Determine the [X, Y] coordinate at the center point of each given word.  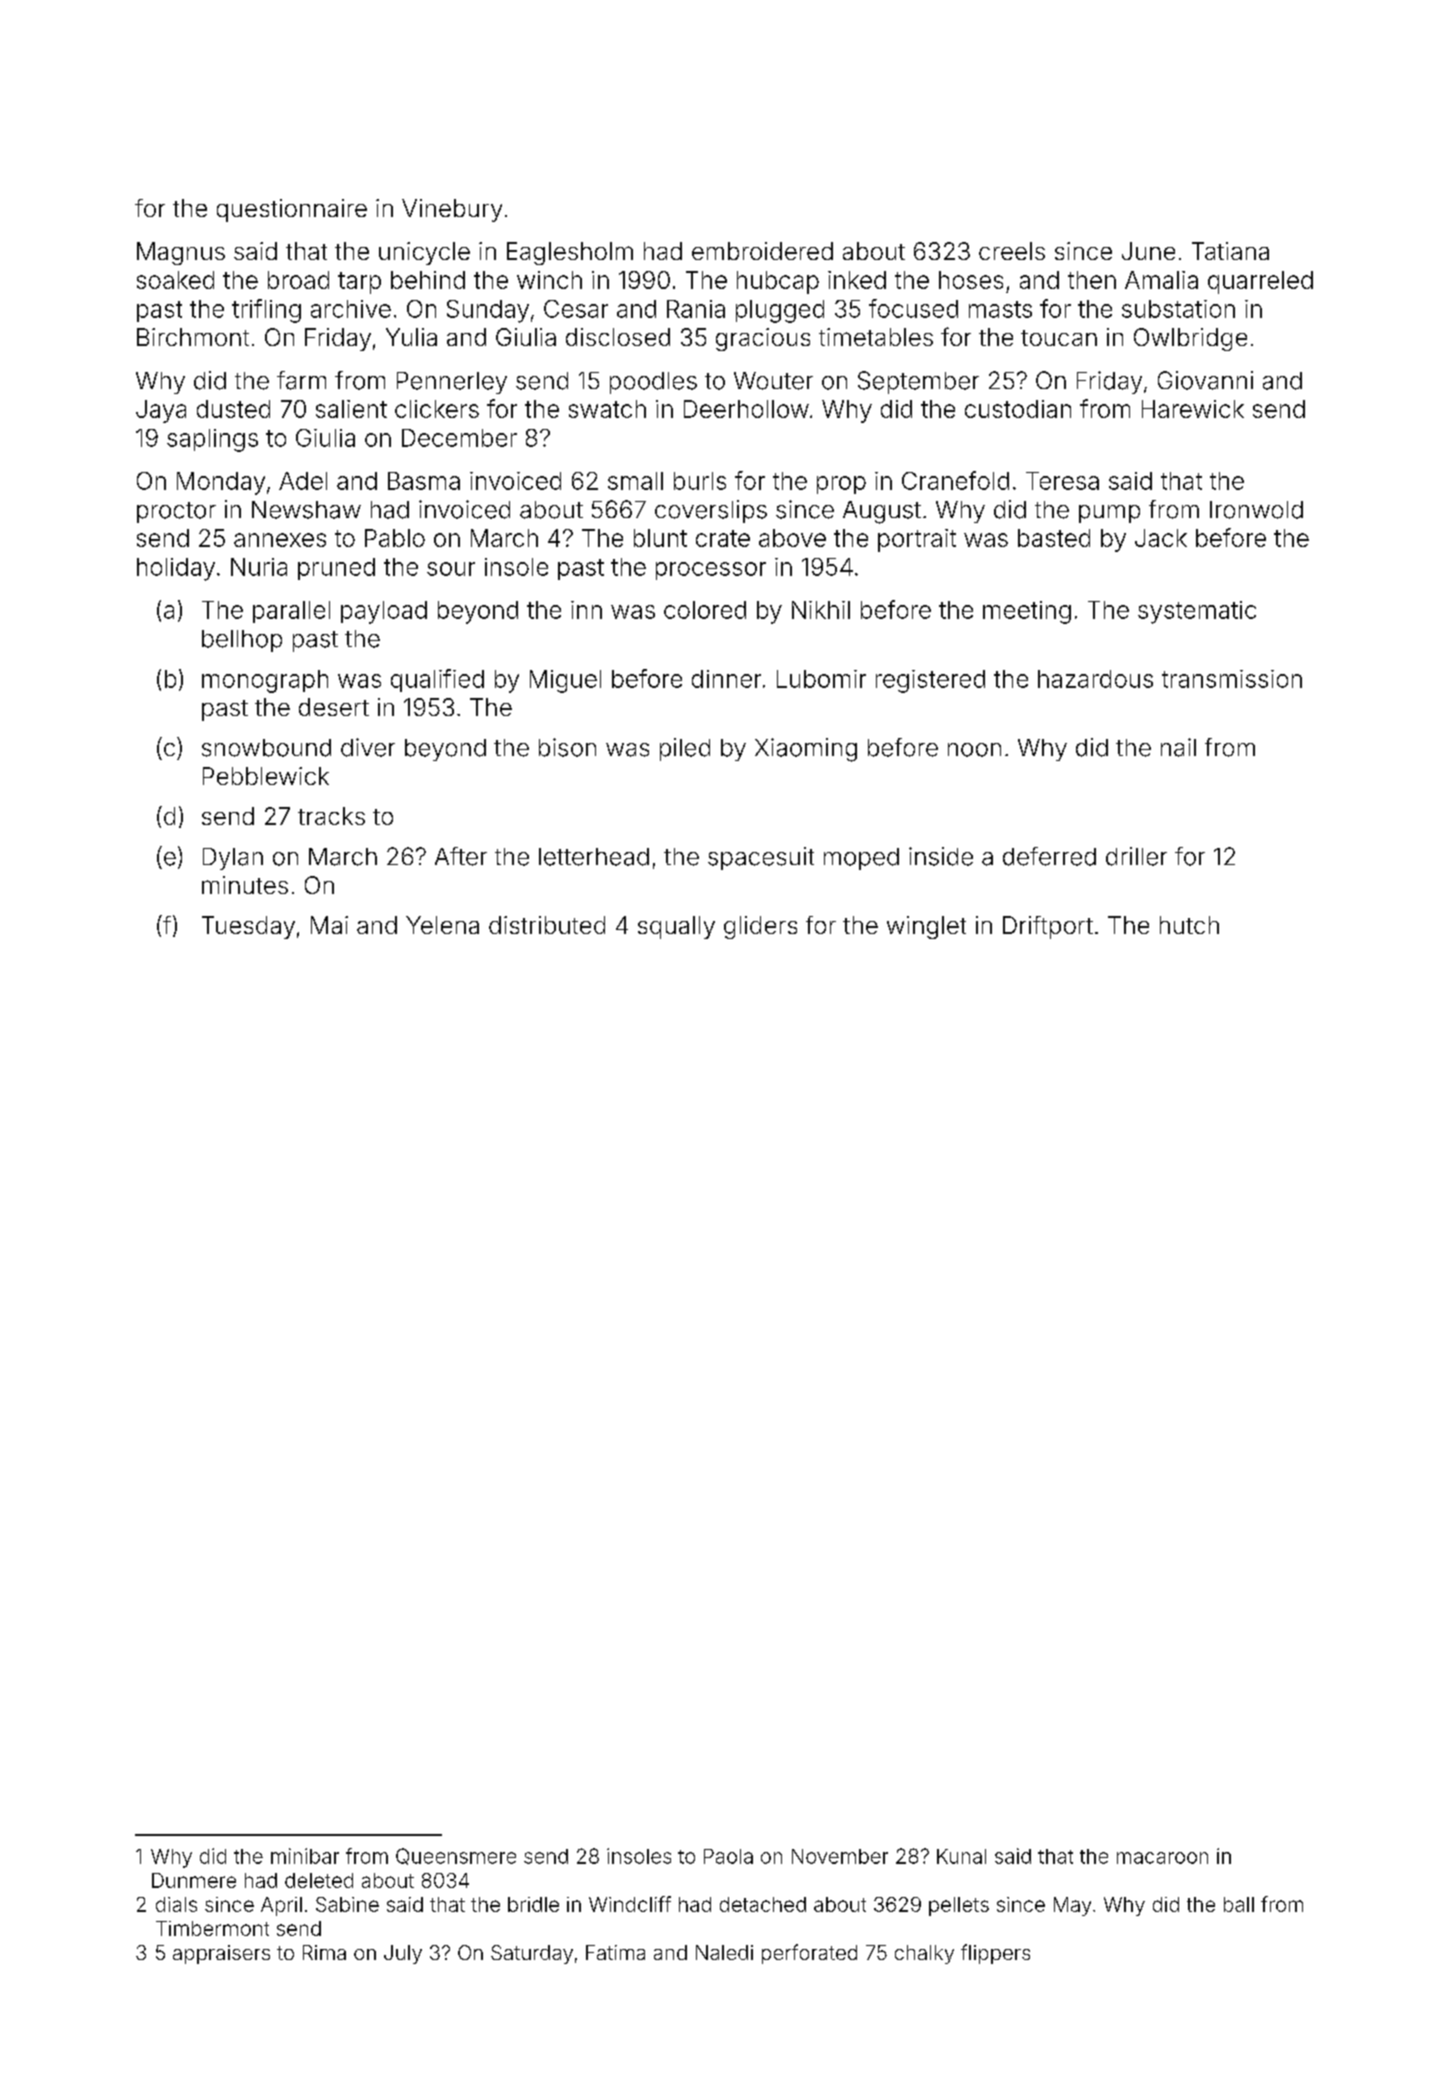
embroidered [762, 251]
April [281, 1906]
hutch [1189, 925]
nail [1178, 747]
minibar [305, 1856]
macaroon [1162, 1858]
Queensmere [456, 1856]
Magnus [181, 253]
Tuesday [248, 927]
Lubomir [821, 679]
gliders [760, 927]
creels [1012, 251]
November [840, 1856]
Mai [329, 925]
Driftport [1048, 927]
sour [451, 569]
